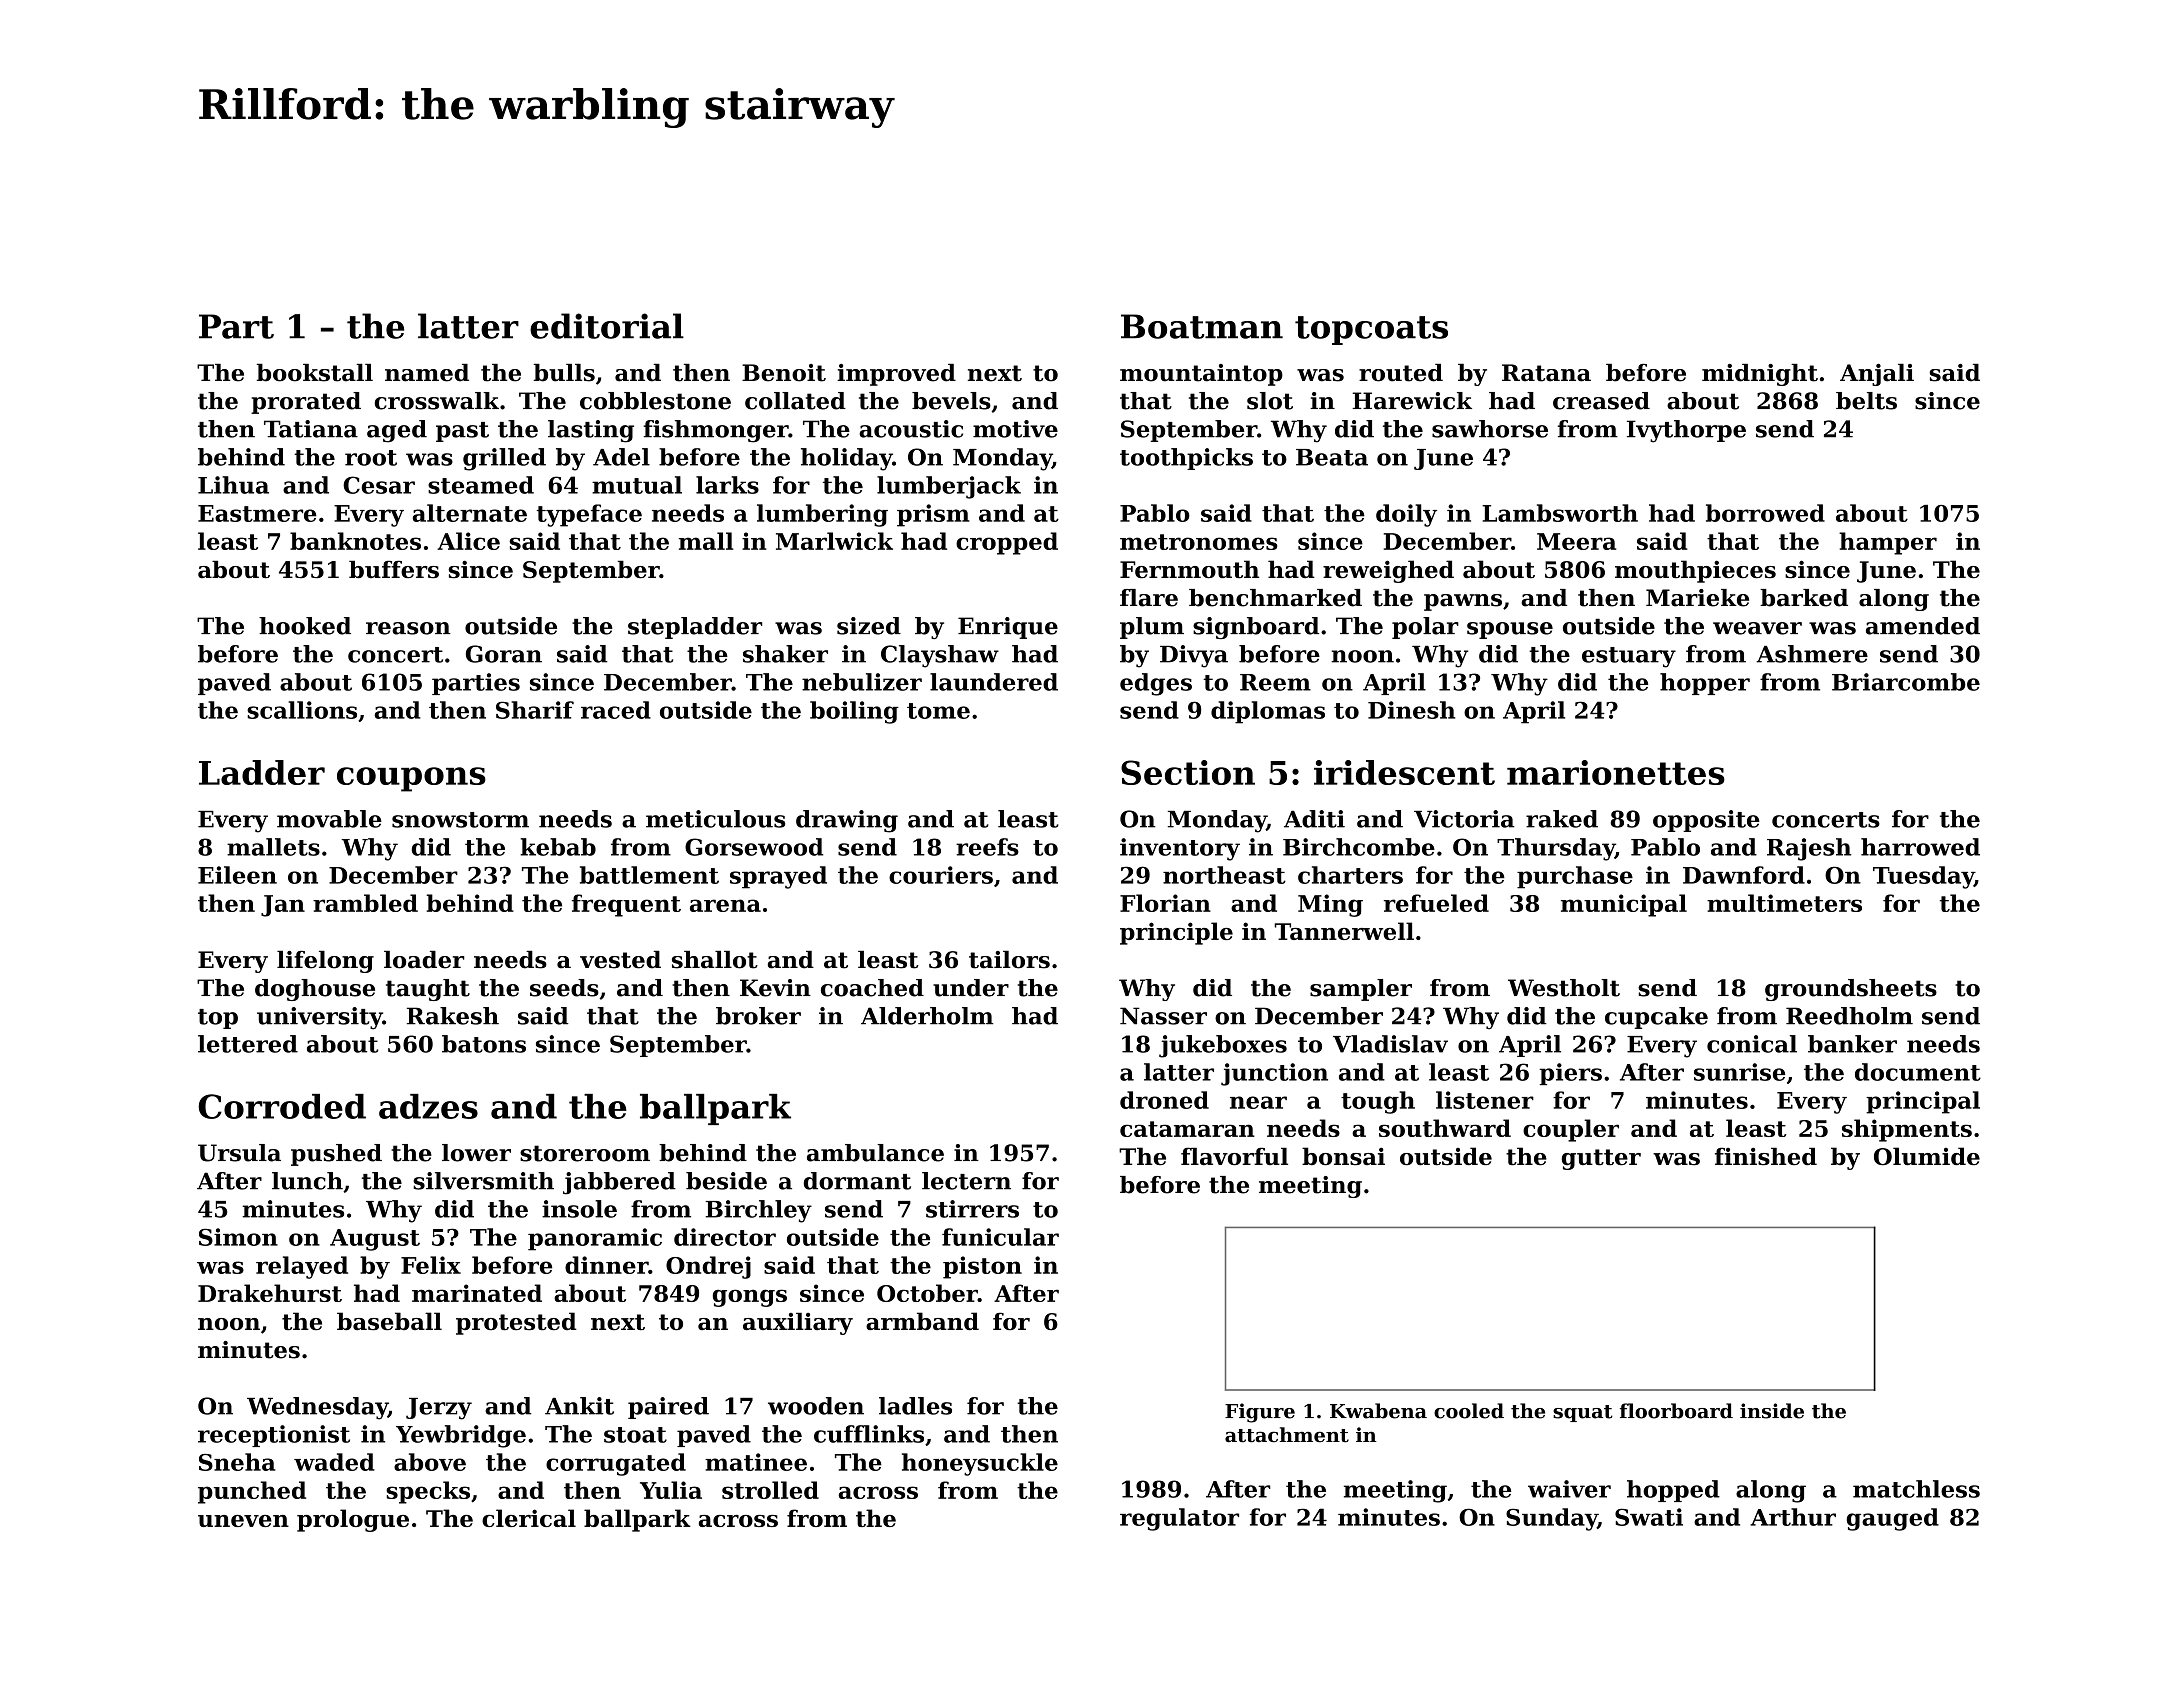  Describe the element at coordinates (355, 541) in the page. I see `banknotes` at that location.
